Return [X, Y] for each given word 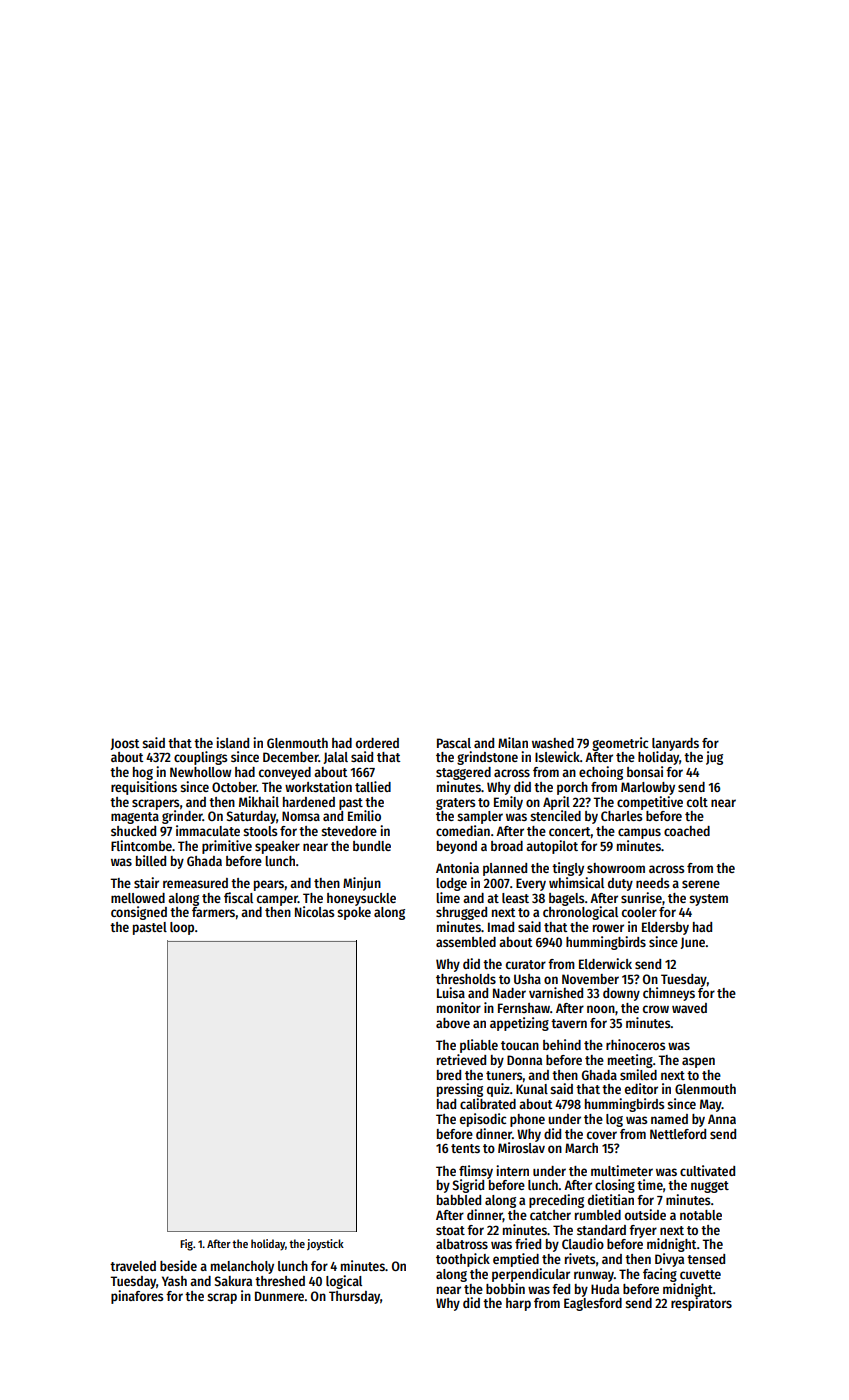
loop [182, 928]
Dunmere [279, 1296]
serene [701, 884]
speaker [277, 847]
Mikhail [259, 801]
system [708, 900]
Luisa [451, 992]
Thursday [354, 1297]
